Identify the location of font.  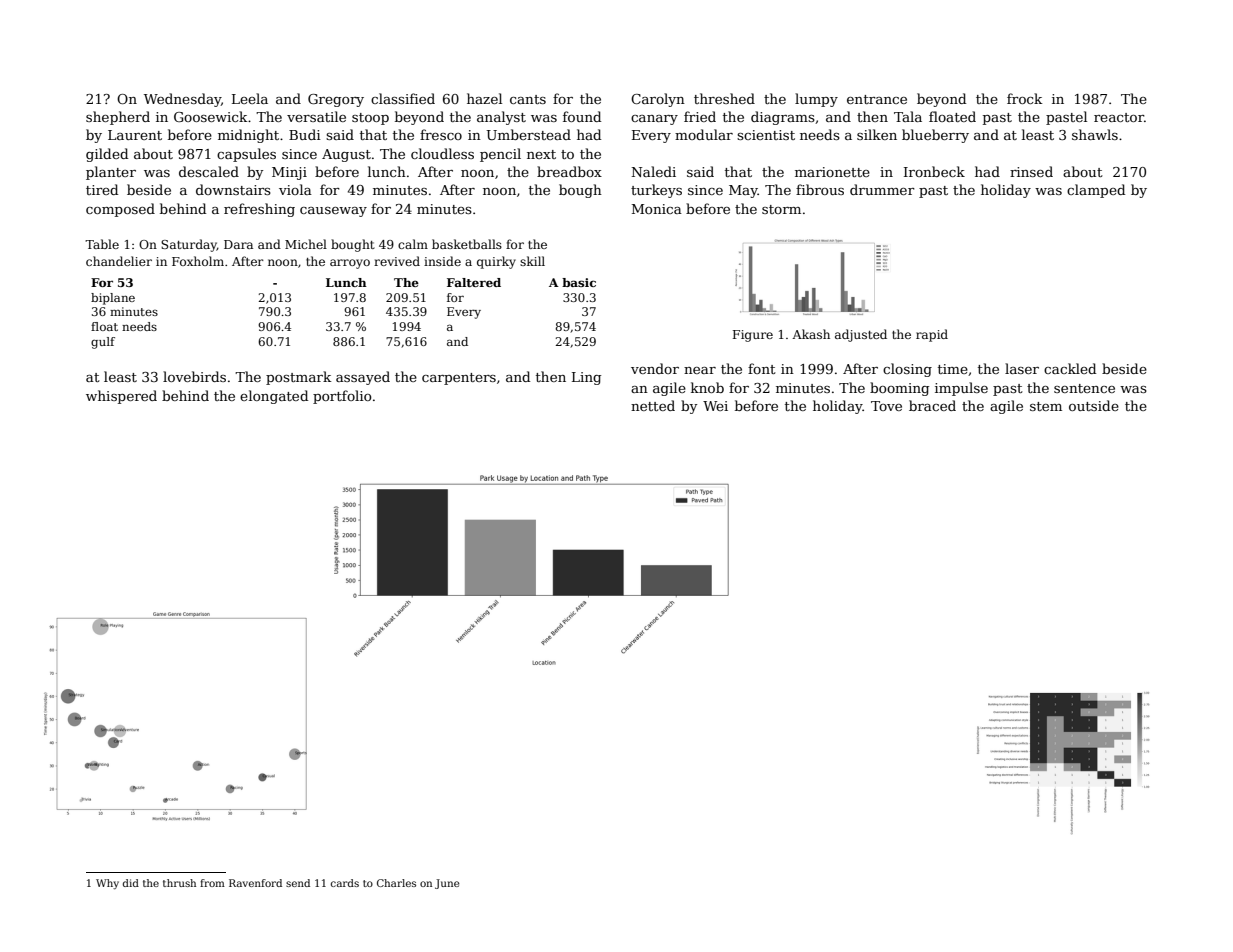
(762, 368).
